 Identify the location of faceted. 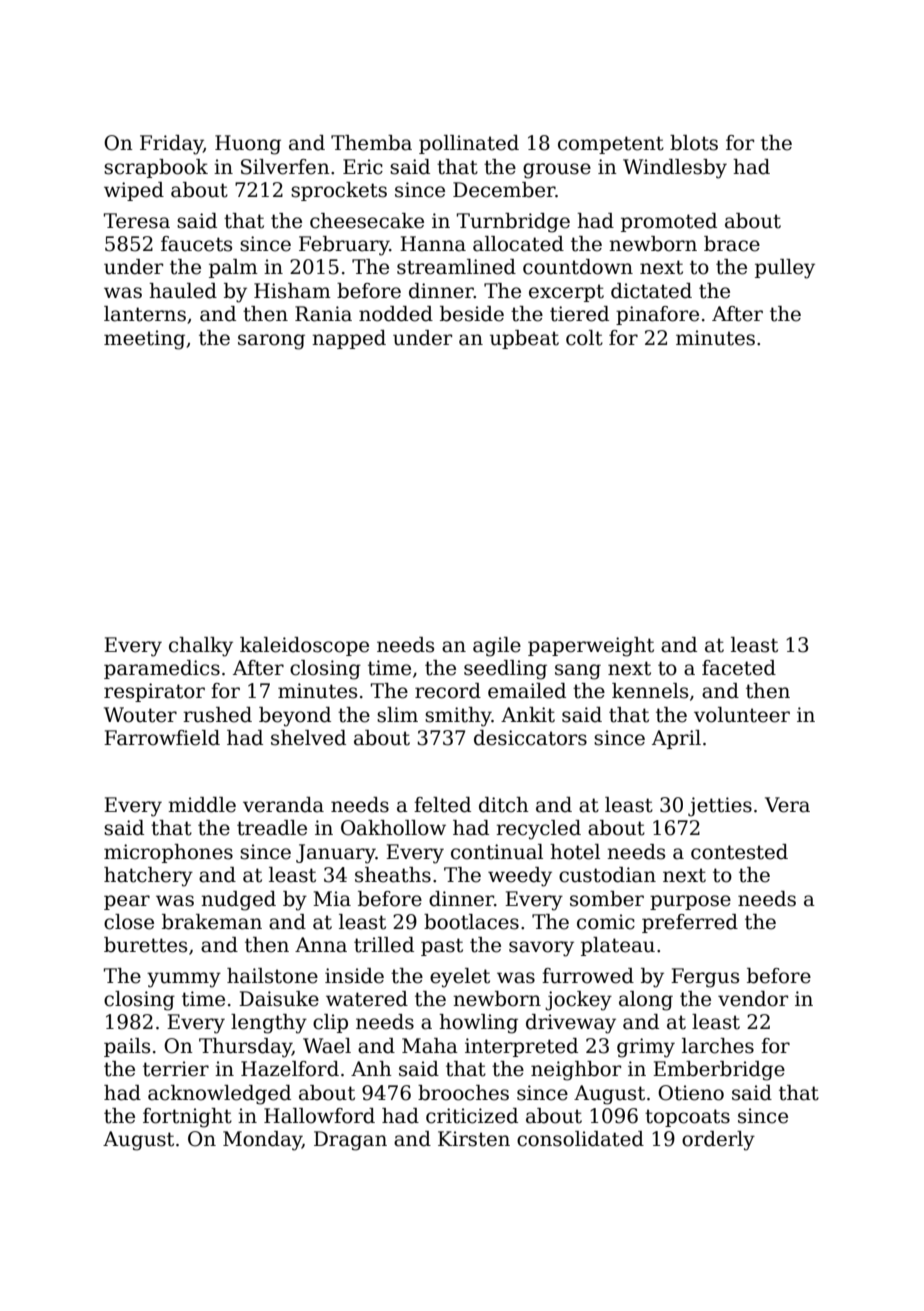
(739, 668).
